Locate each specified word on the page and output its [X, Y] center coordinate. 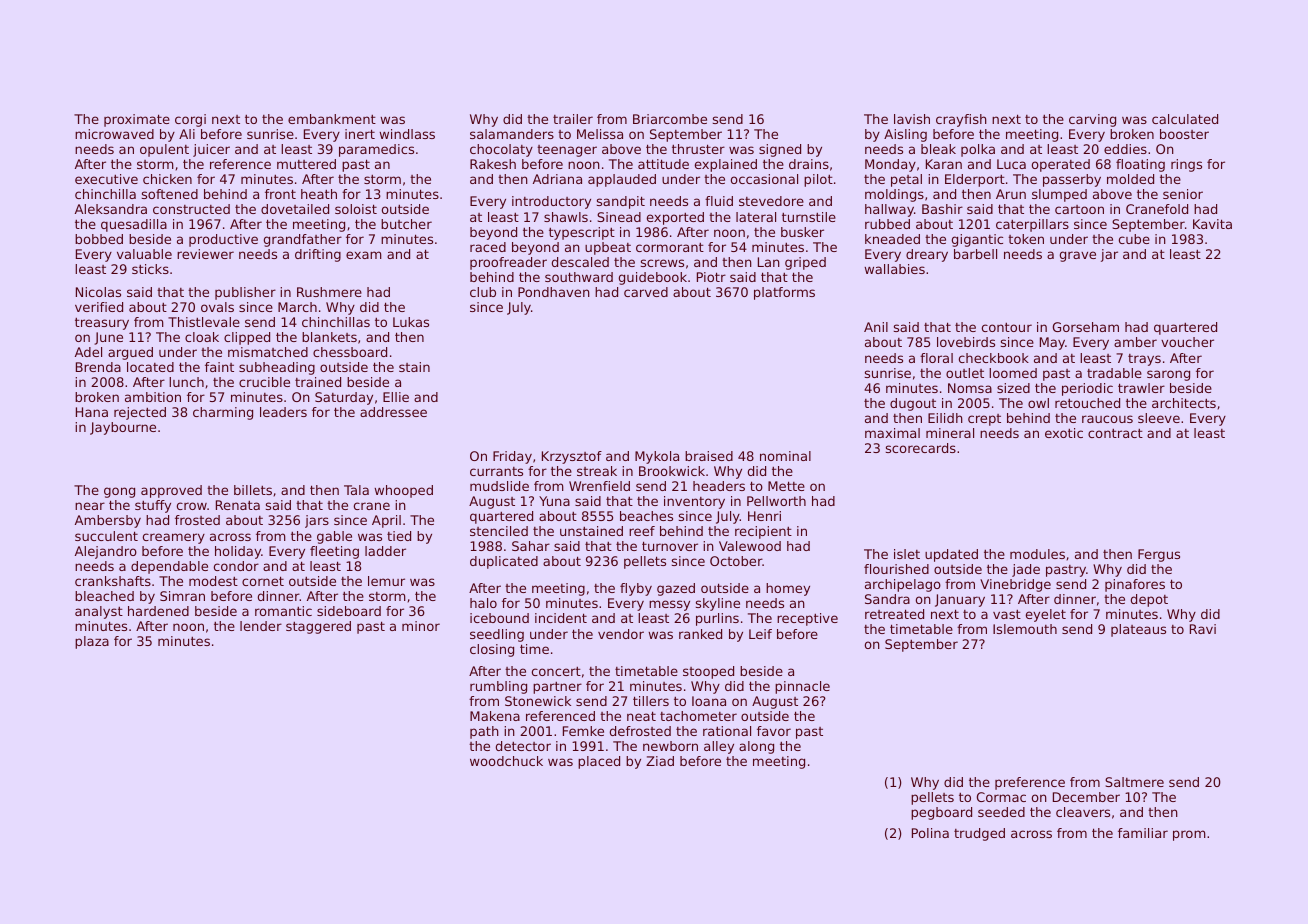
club [483, 292]
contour [1007, 327]
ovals [217, 307]
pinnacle [802, 687]
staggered [318, 627]
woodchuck [506, 761]
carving [1092, 120]
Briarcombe [670, 119]
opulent [164, 150]
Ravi [1203, 629]
